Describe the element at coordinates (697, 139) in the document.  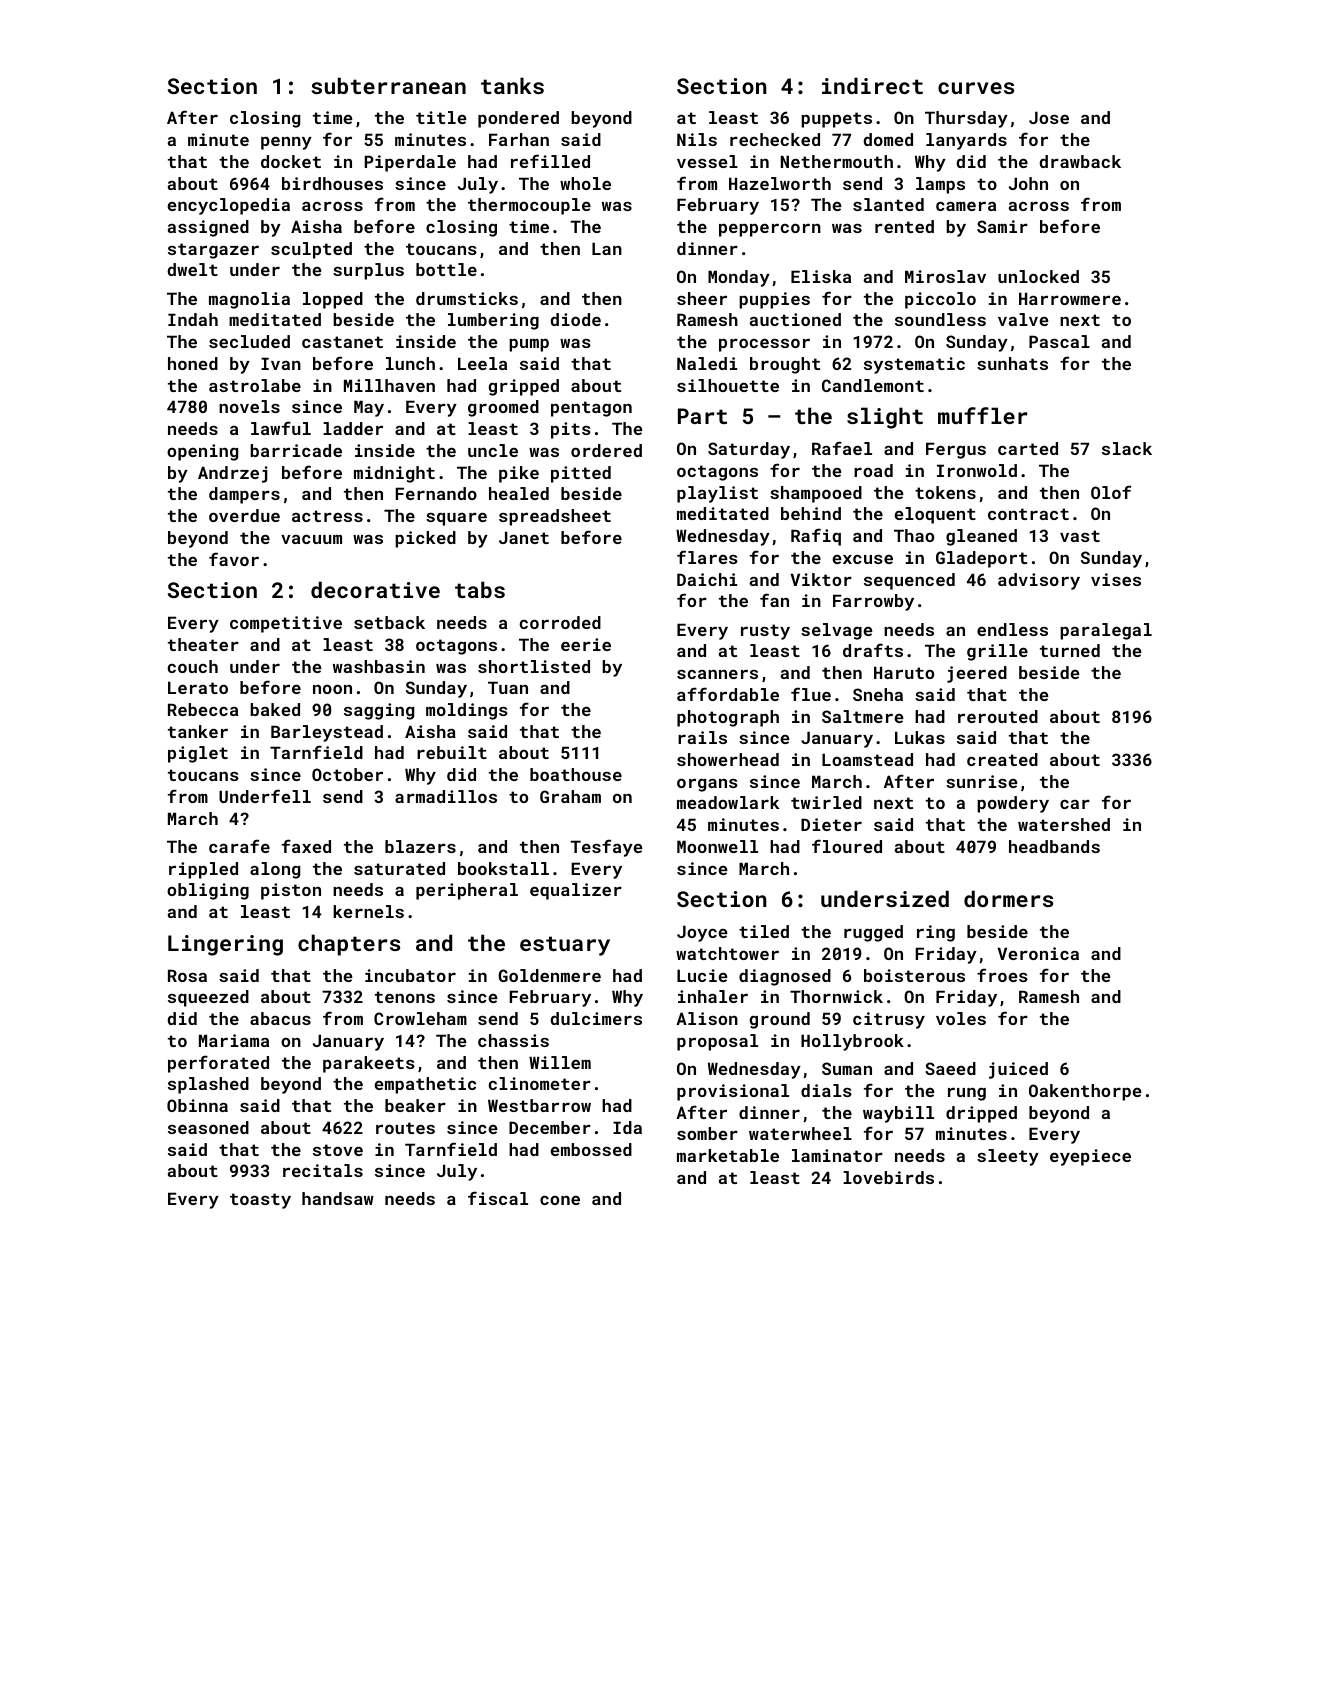
I see `Nils` at that location.
